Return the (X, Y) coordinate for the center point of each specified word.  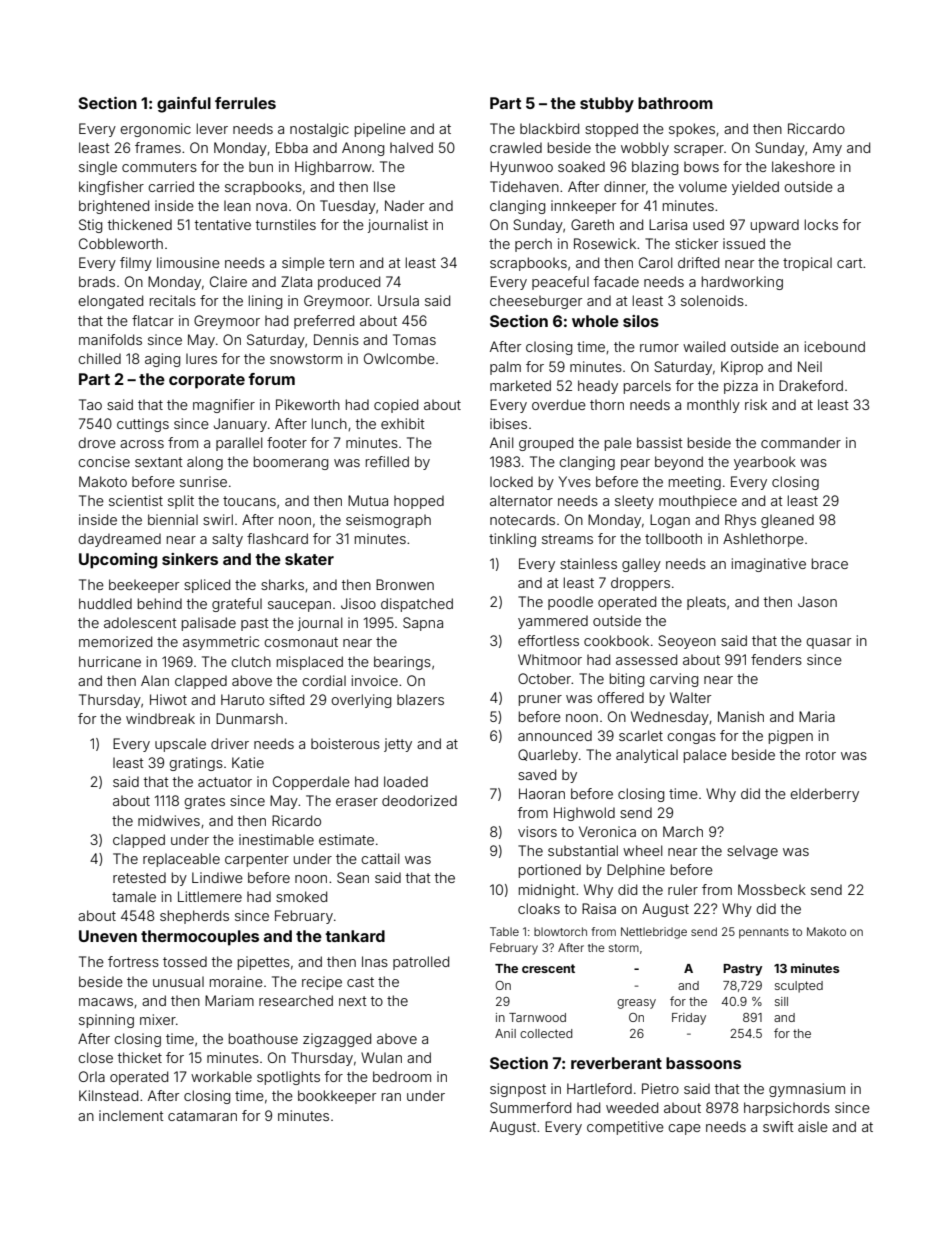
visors (537, 831)
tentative (223, 224)
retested (139, 877)
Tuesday (348, 207)
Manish (741, 716)
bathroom (675, 103)
